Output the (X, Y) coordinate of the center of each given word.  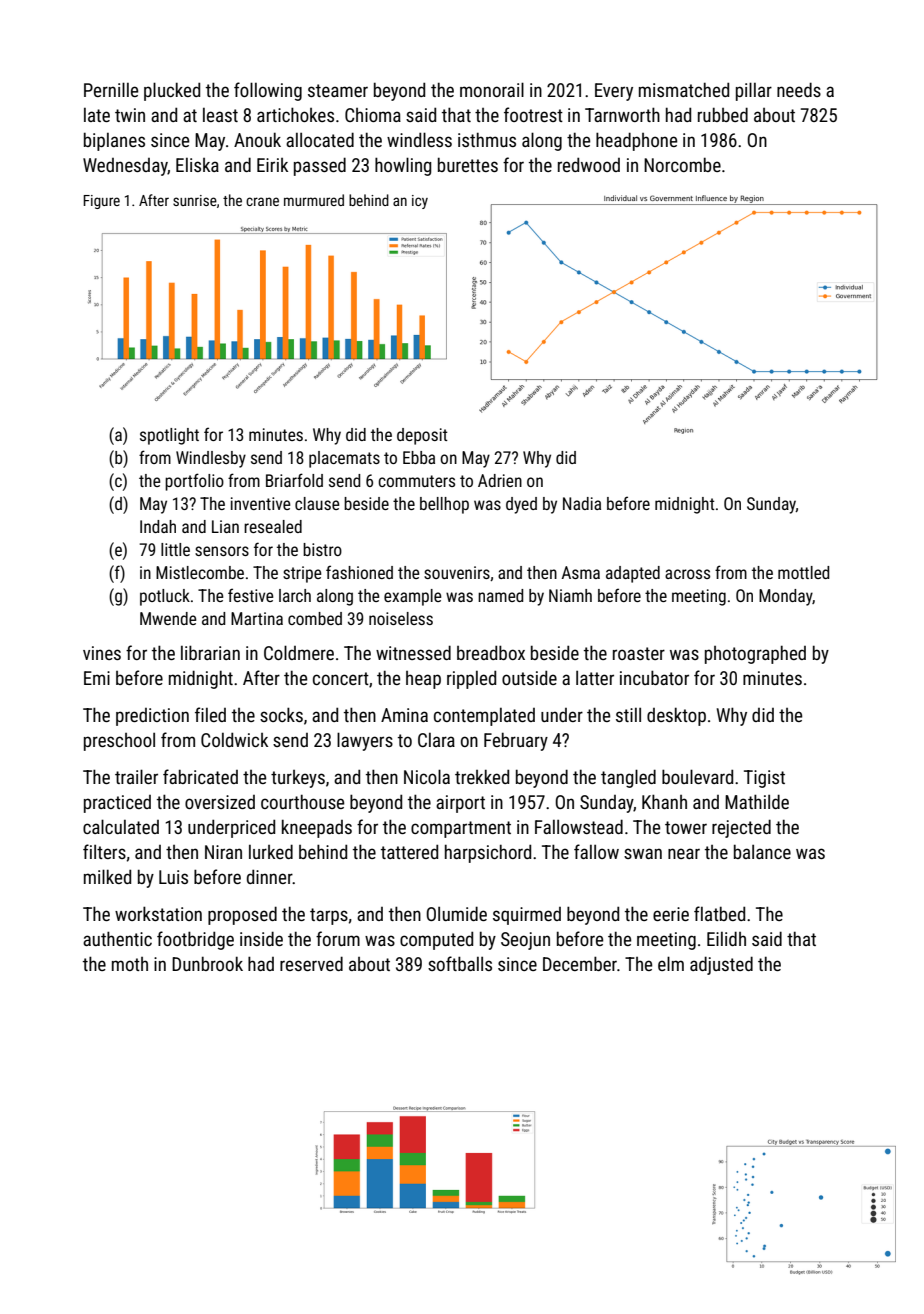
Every (614, 92)
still (628, 715)
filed (210, 714)
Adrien (500, 480)
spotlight (169, 436)
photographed (755, 654)
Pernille (111, 89)
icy (420, 202)
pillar (754, 91)
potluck (165, 597)
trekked (482, 776)
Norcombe (682, 164)
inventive (260, 503)
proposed (242, 915)
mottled (803, 572)
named (500, 595)
